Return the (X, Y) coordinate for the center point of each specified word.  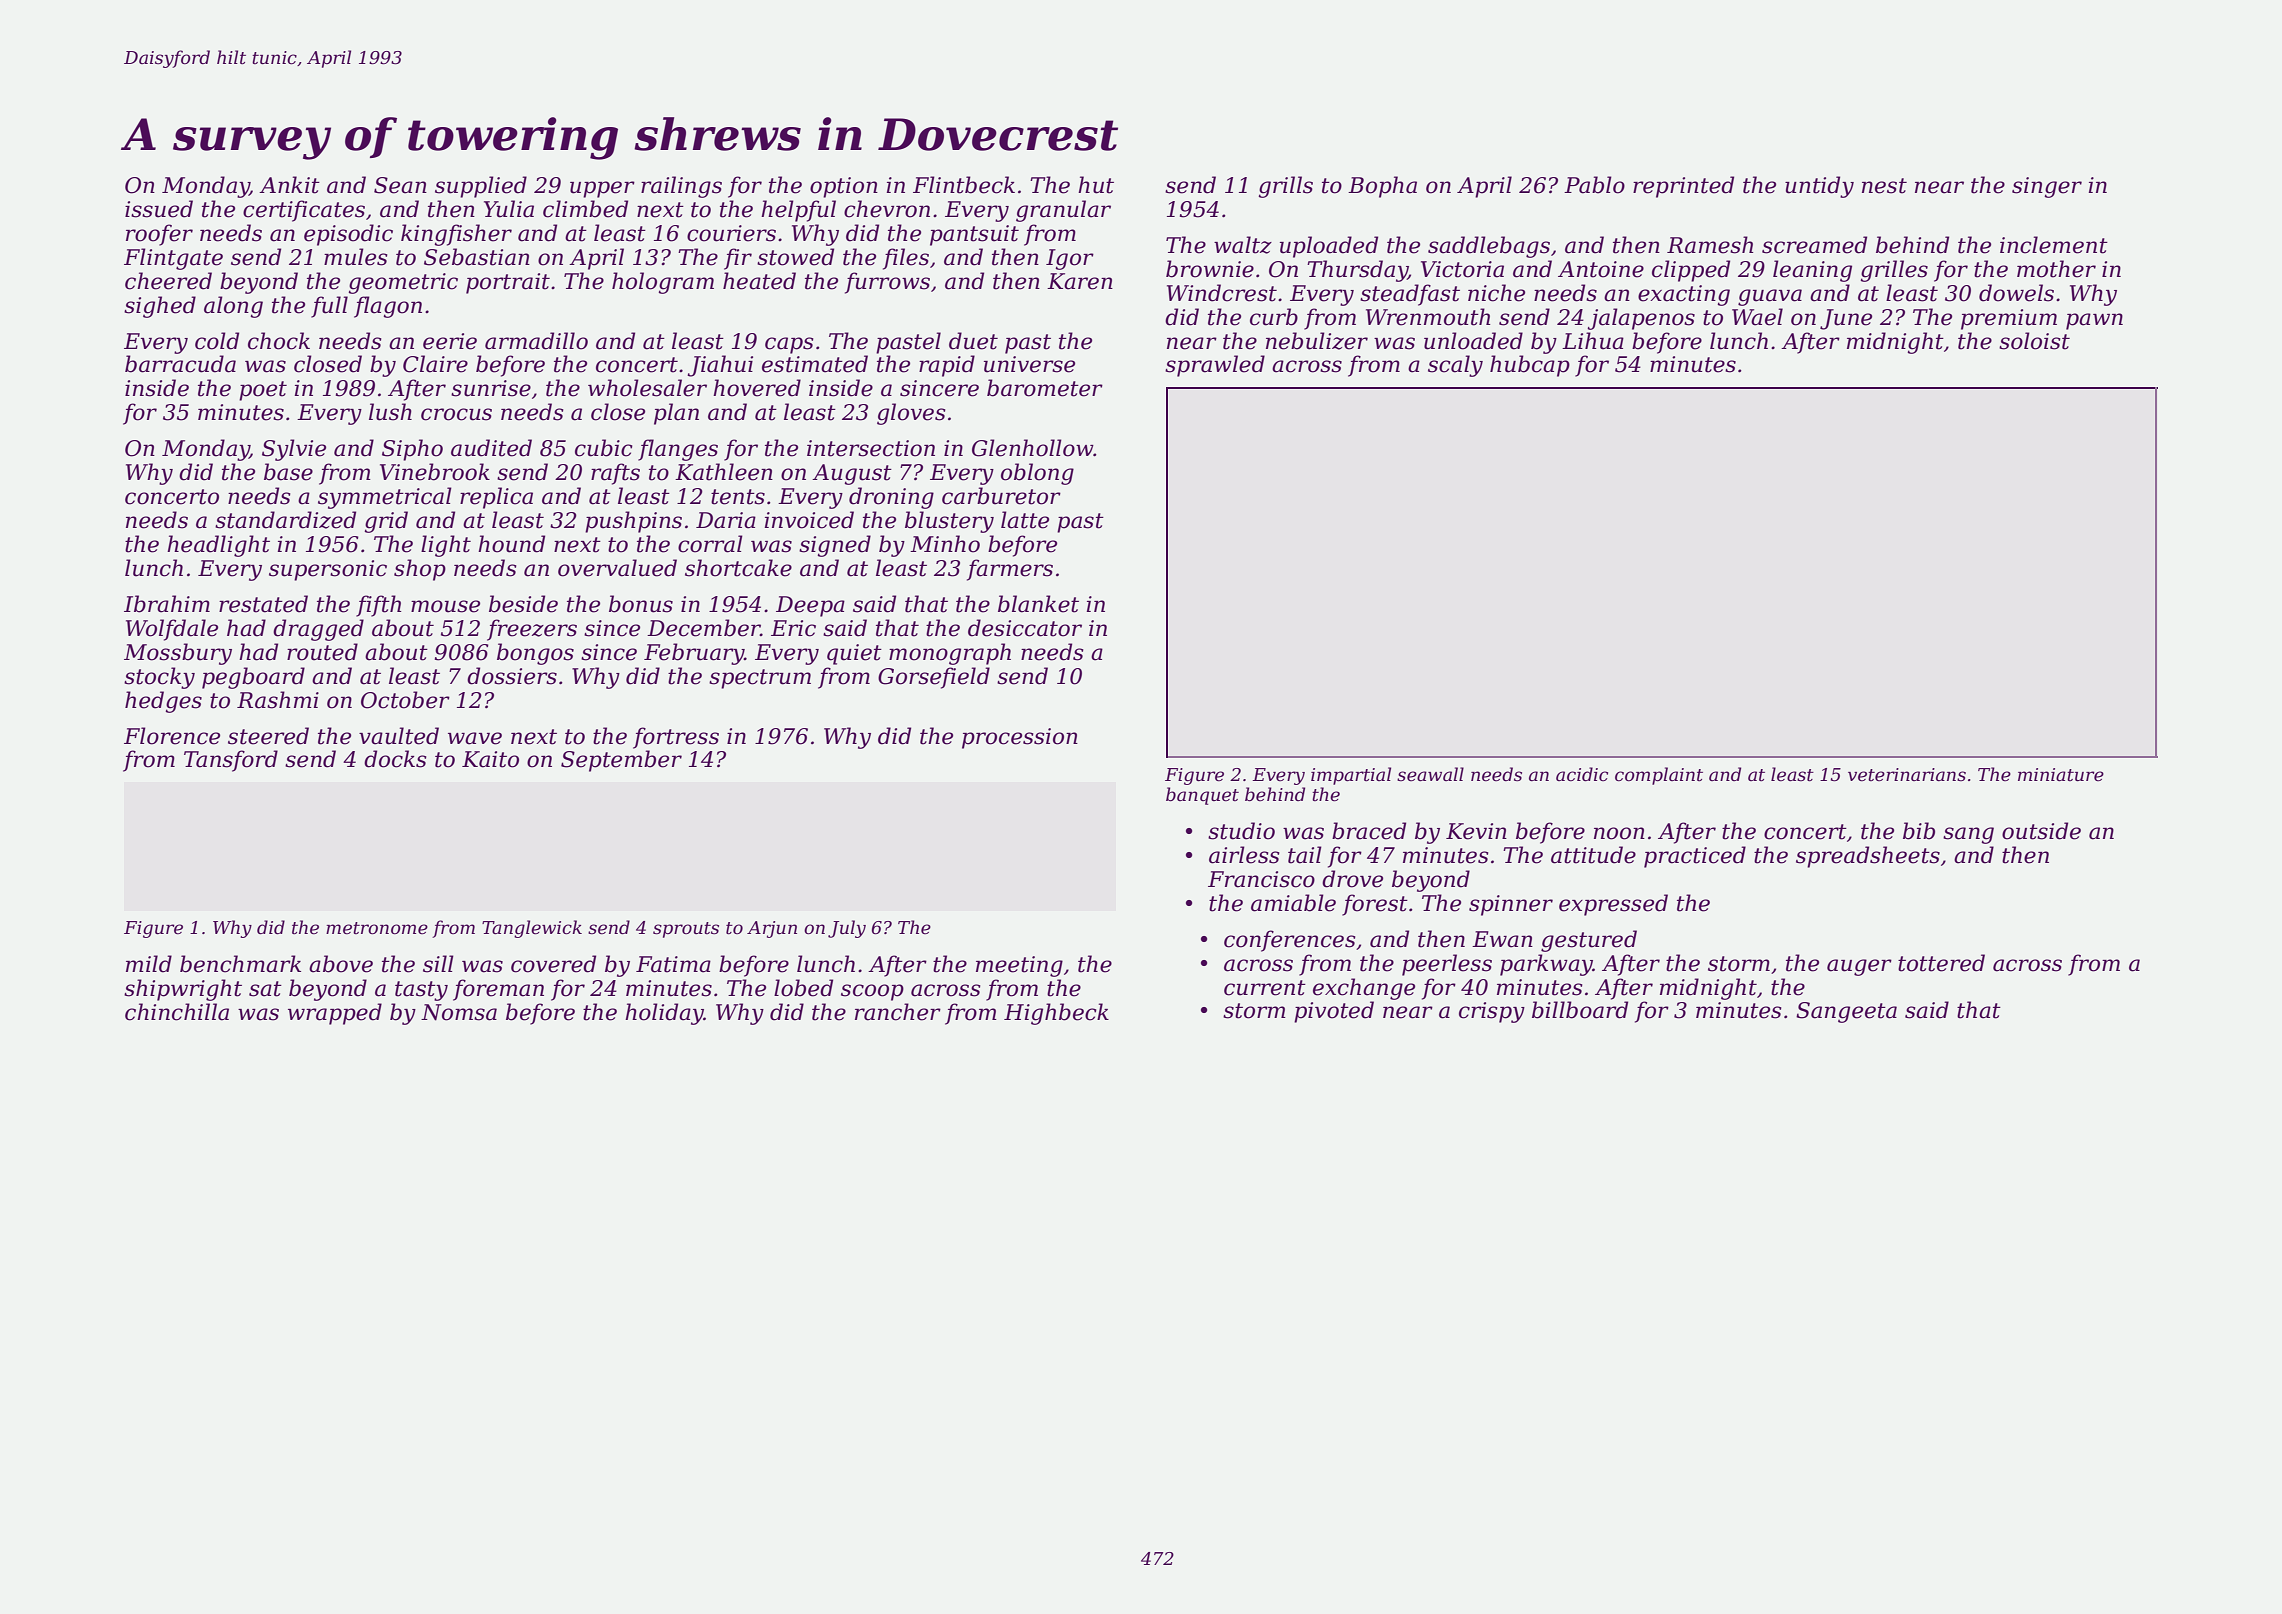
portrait (508, 283)
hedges (163, 702)
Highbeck (1056, 1014)
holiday (664, 1014)
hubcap (1530, 366)
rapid (947, 366)
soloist (2034, 341)
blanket (1038, 604)
